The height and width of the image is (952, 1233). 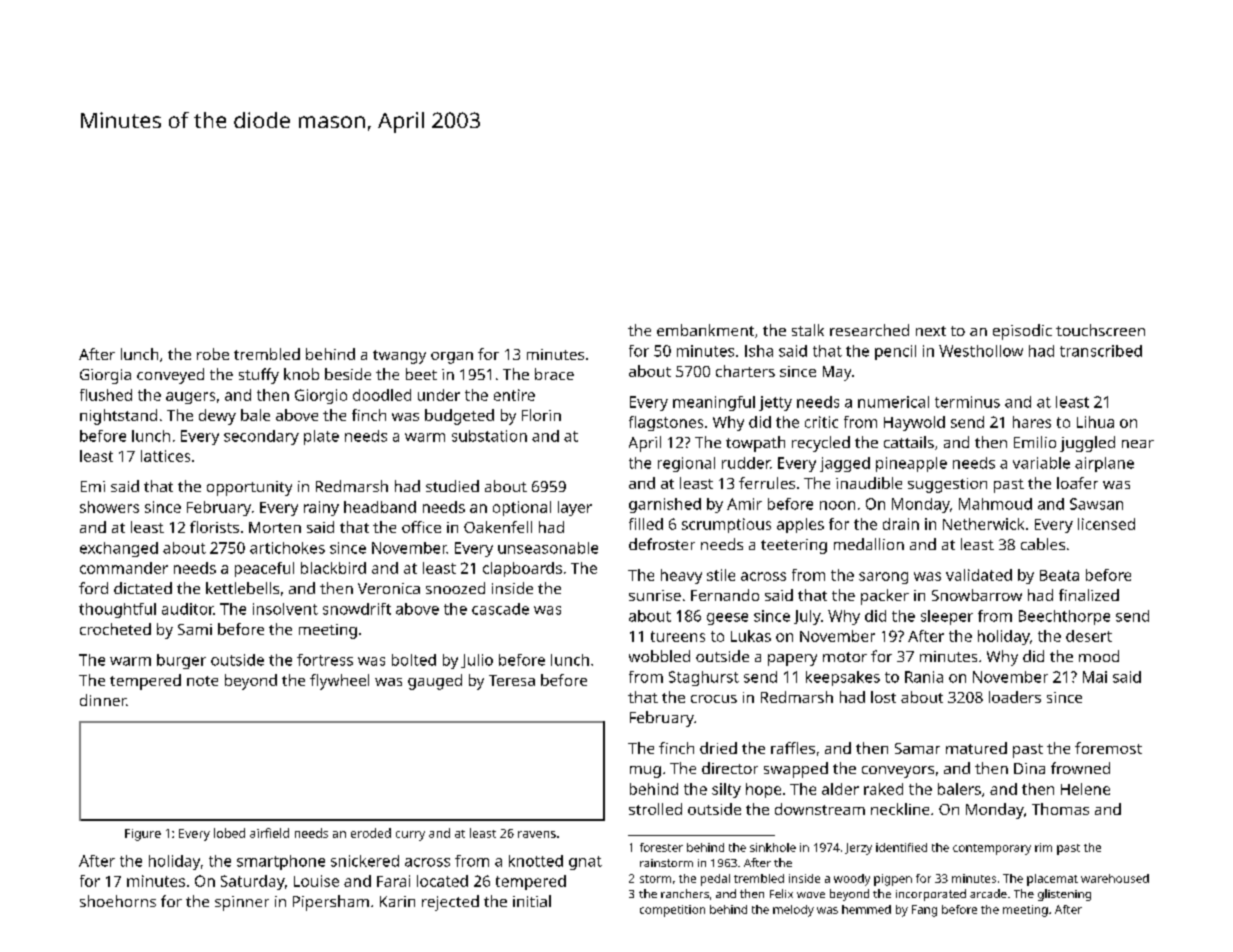 I want to click on lobed, so click(x=229, y=833).
